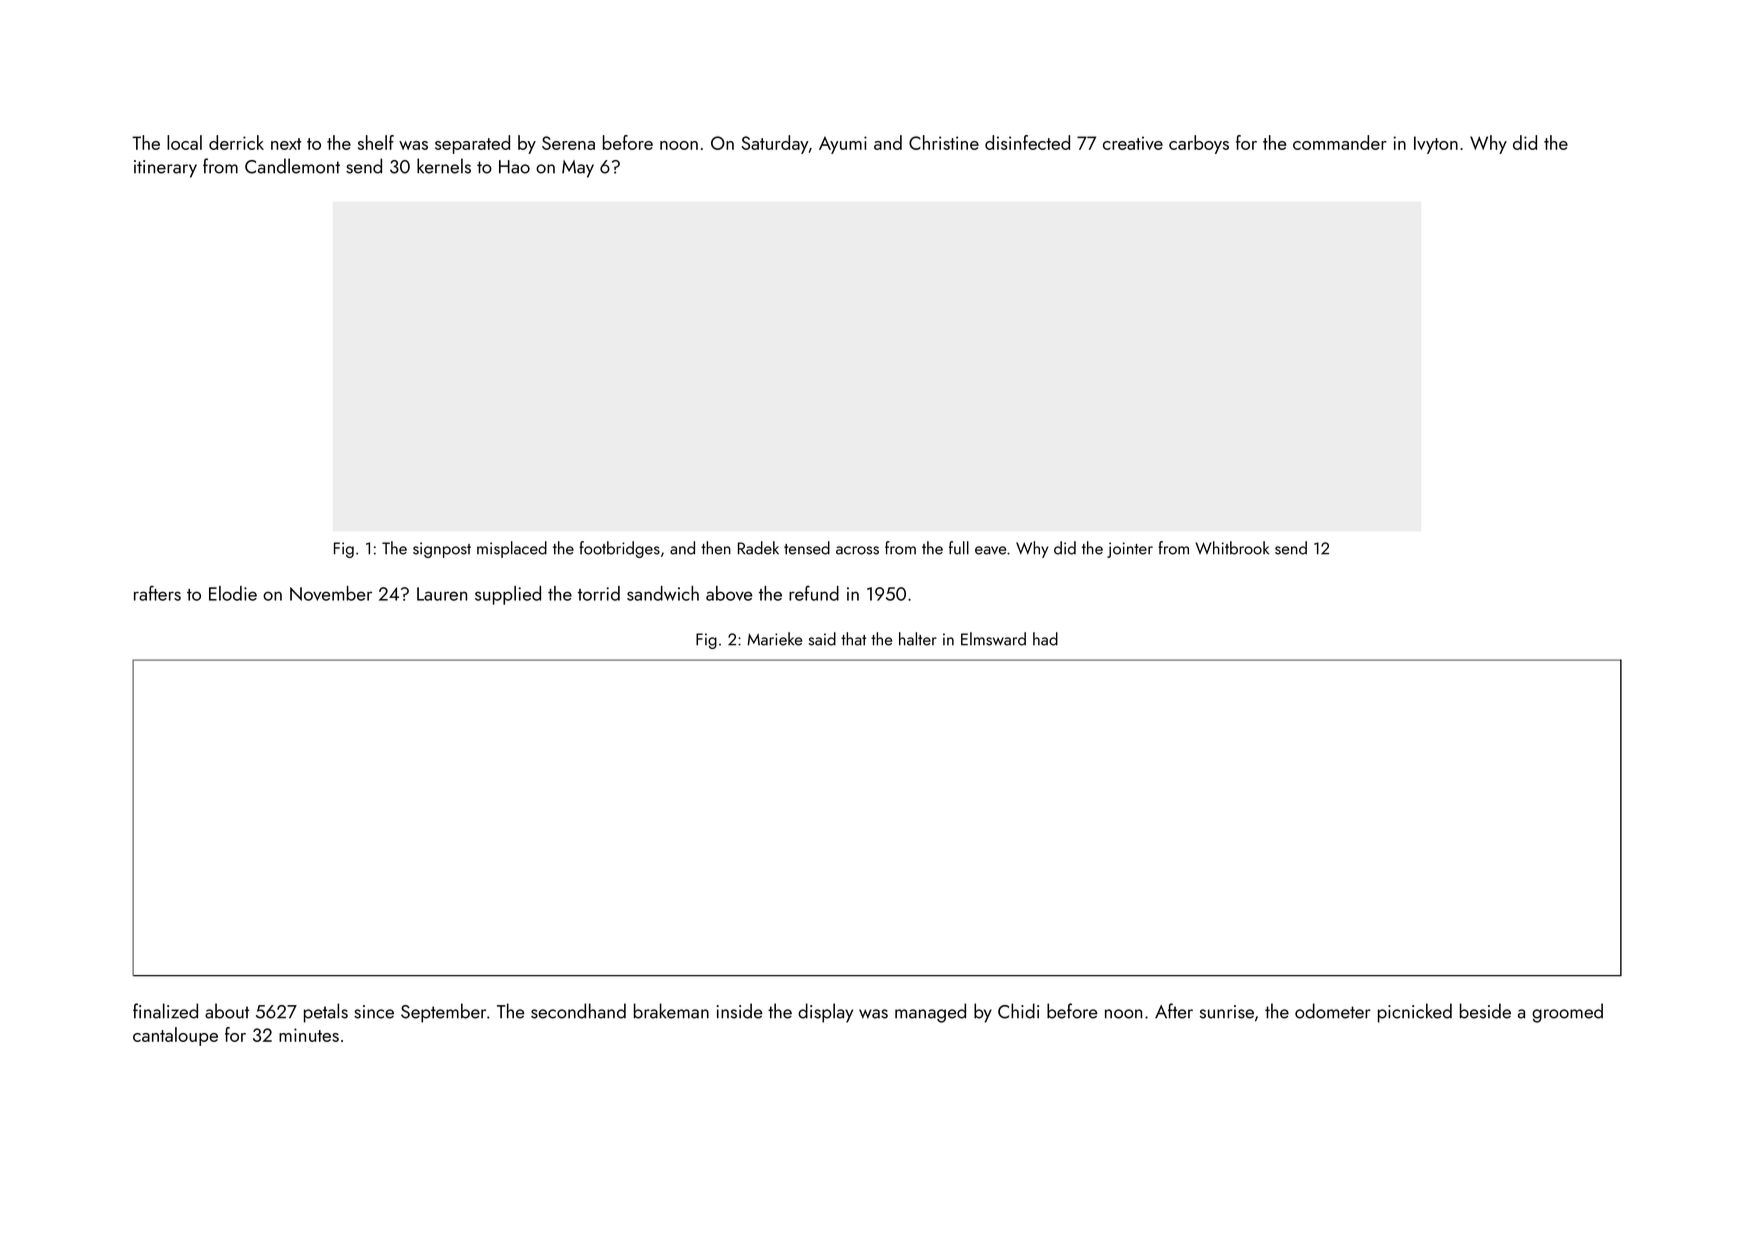 This screenshot has width=1754, height=1240. I want to click on Chidi, so click(1018, 1011).
